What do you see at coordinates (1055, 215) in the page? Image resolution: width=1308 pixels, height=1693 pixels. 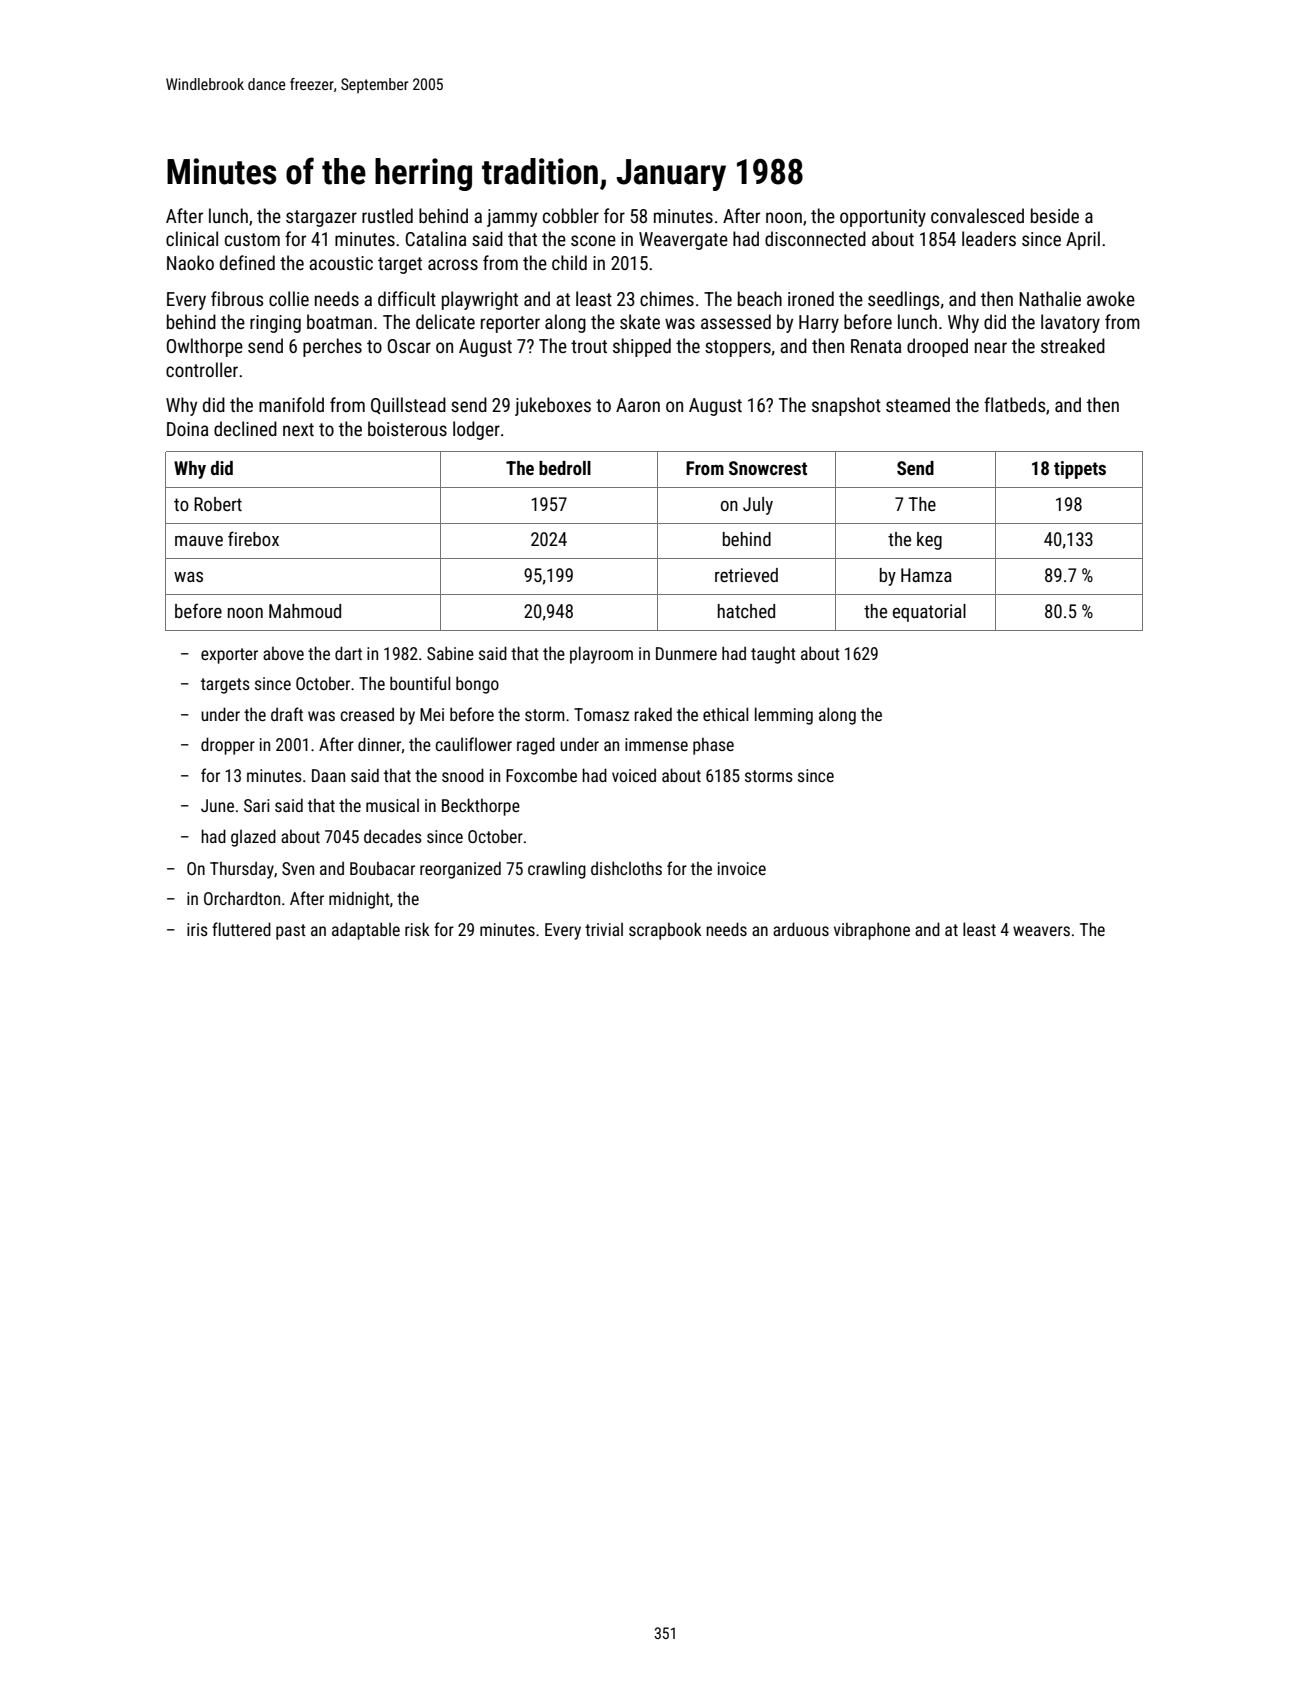 I see `beside` at bounding box center [1055, 215].
